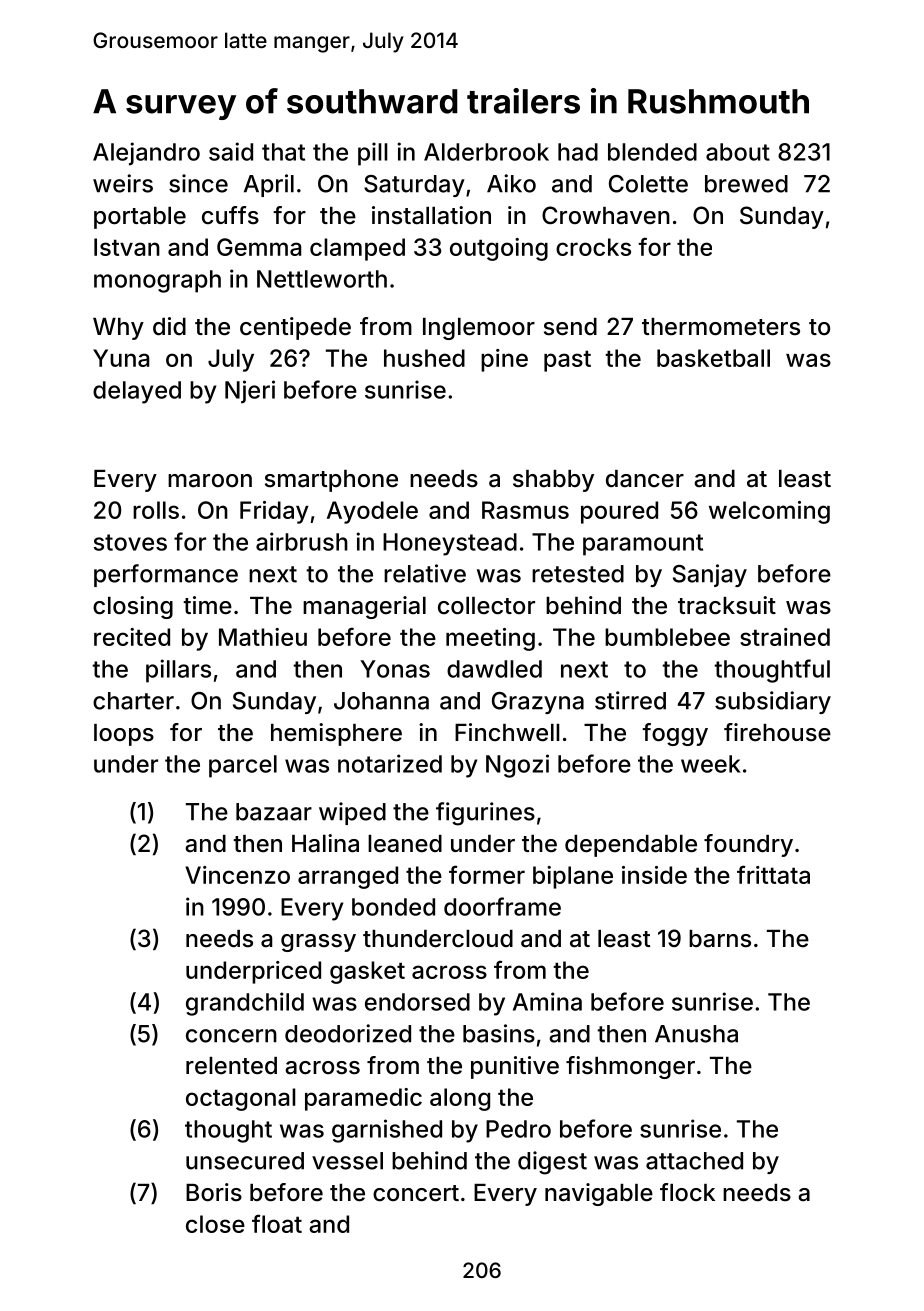 This screenshot has height=1311, width=924. Describe the element at coordinates (507, 732) in the screenshot. I see `Finchwell` at that location.
